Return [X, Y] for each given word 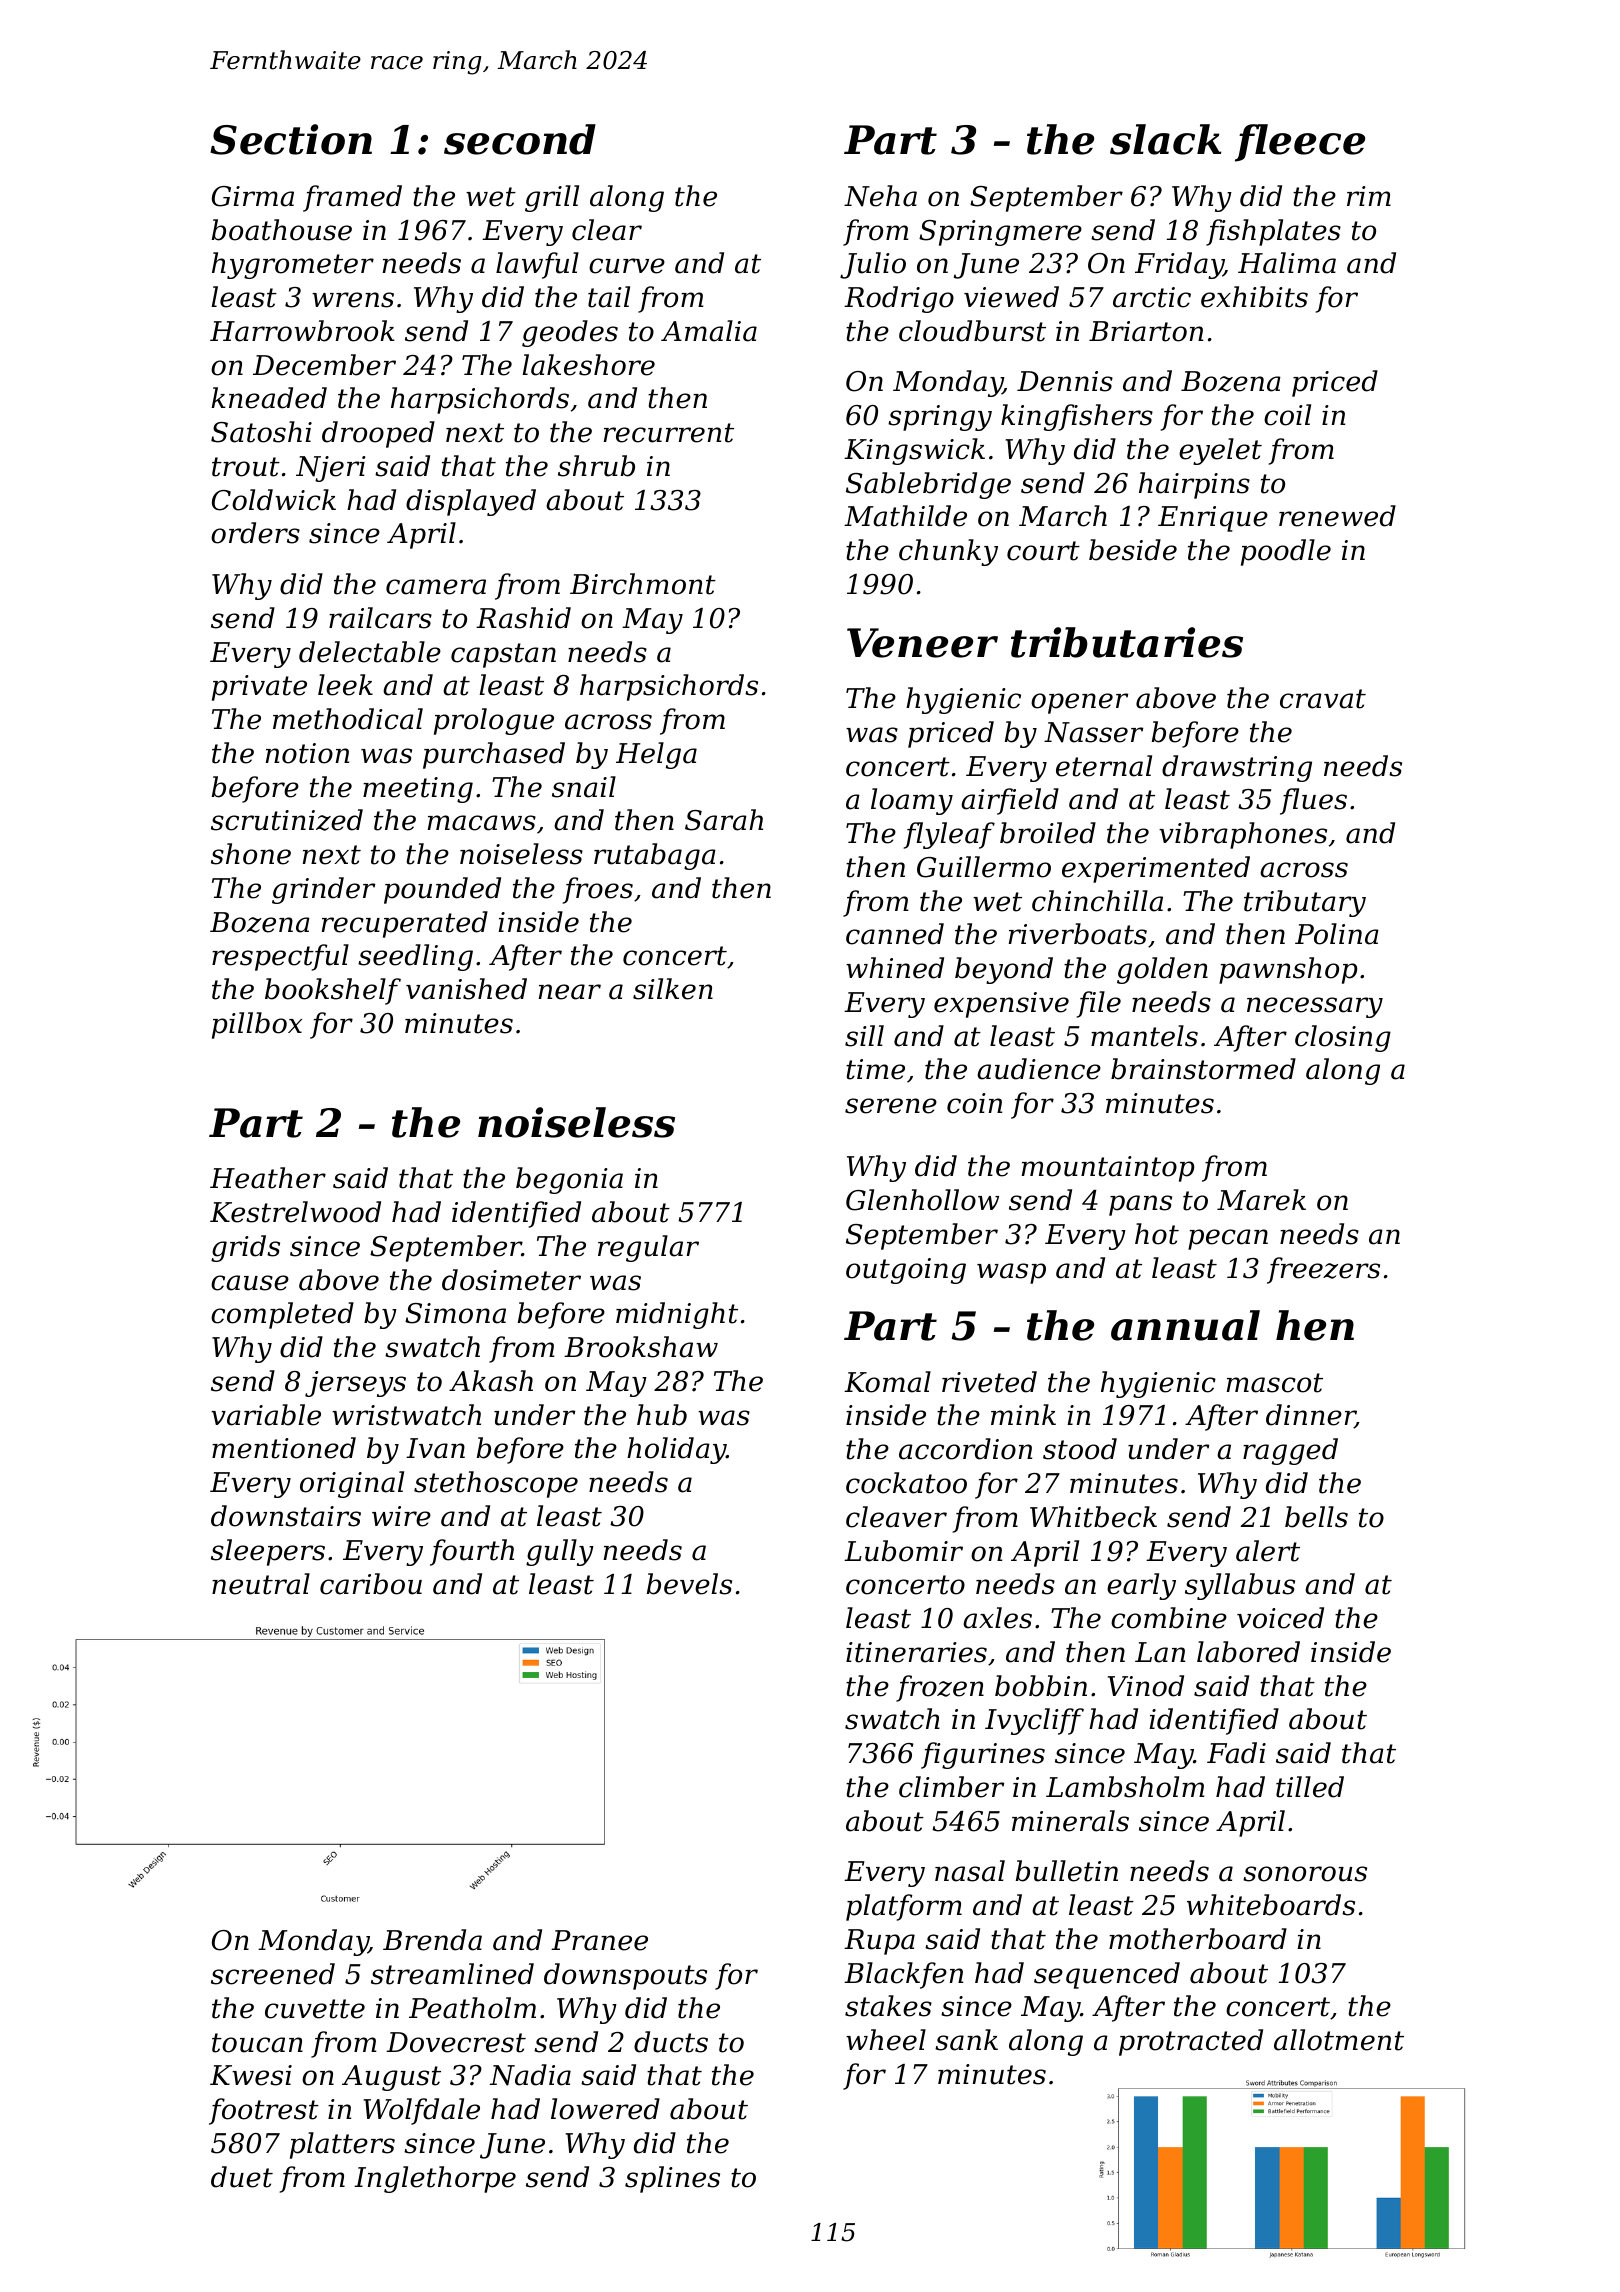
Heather [268, 1178]
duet [242, 2177]
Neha [880, 196]
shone [251, 854]
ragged [1290, 1451]
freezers [1323, 1270]
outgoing [906, 1271]
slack [1165, 139]
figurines [983, 1755]
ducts [671, 2042]
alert [1268, 1551]
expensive [1001, 1005]
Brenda [432, 1940]
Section [291, 139]
